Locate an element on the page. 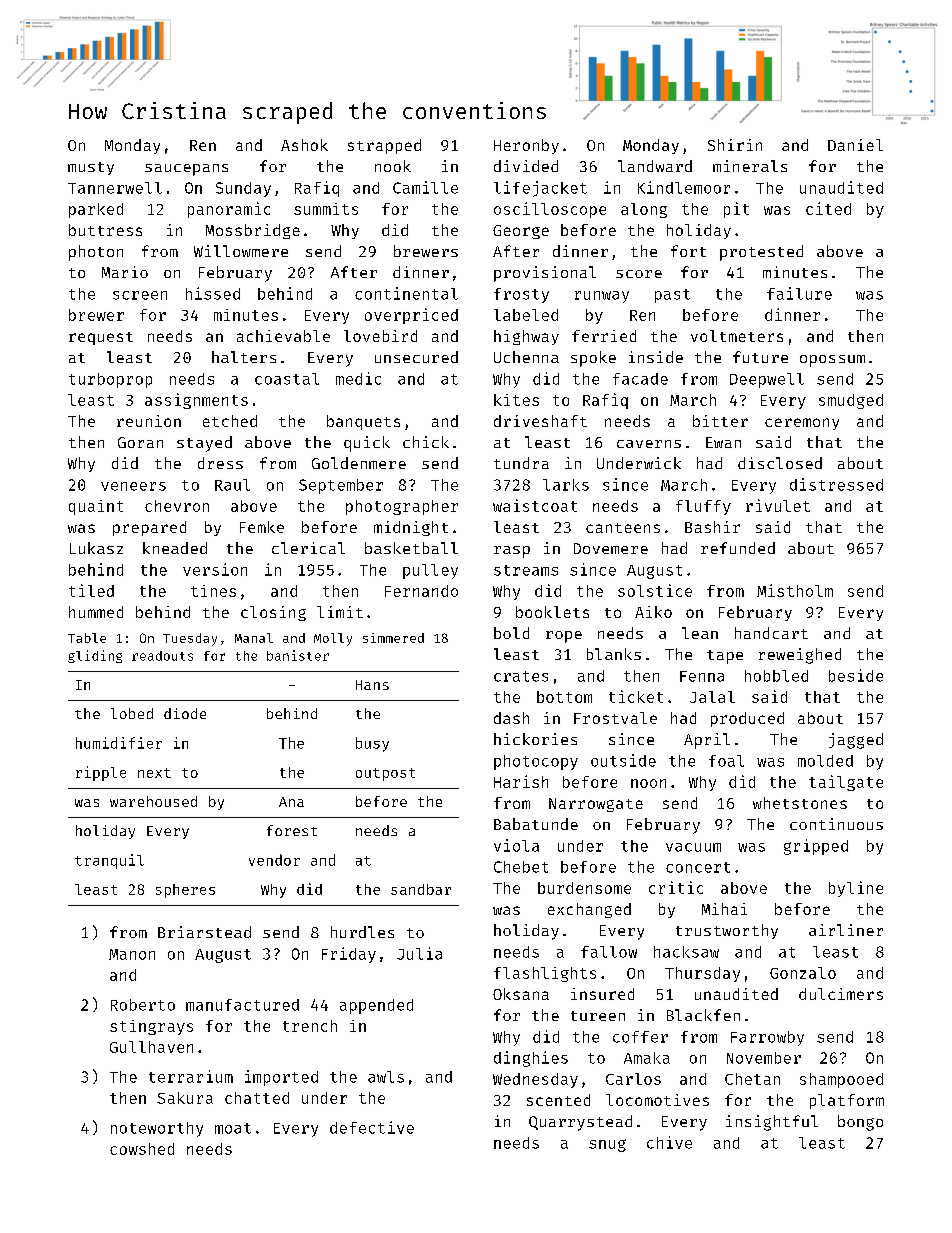 The width and height of the page is (952, 1233). Heronby is located at coordinates (526, 146).
